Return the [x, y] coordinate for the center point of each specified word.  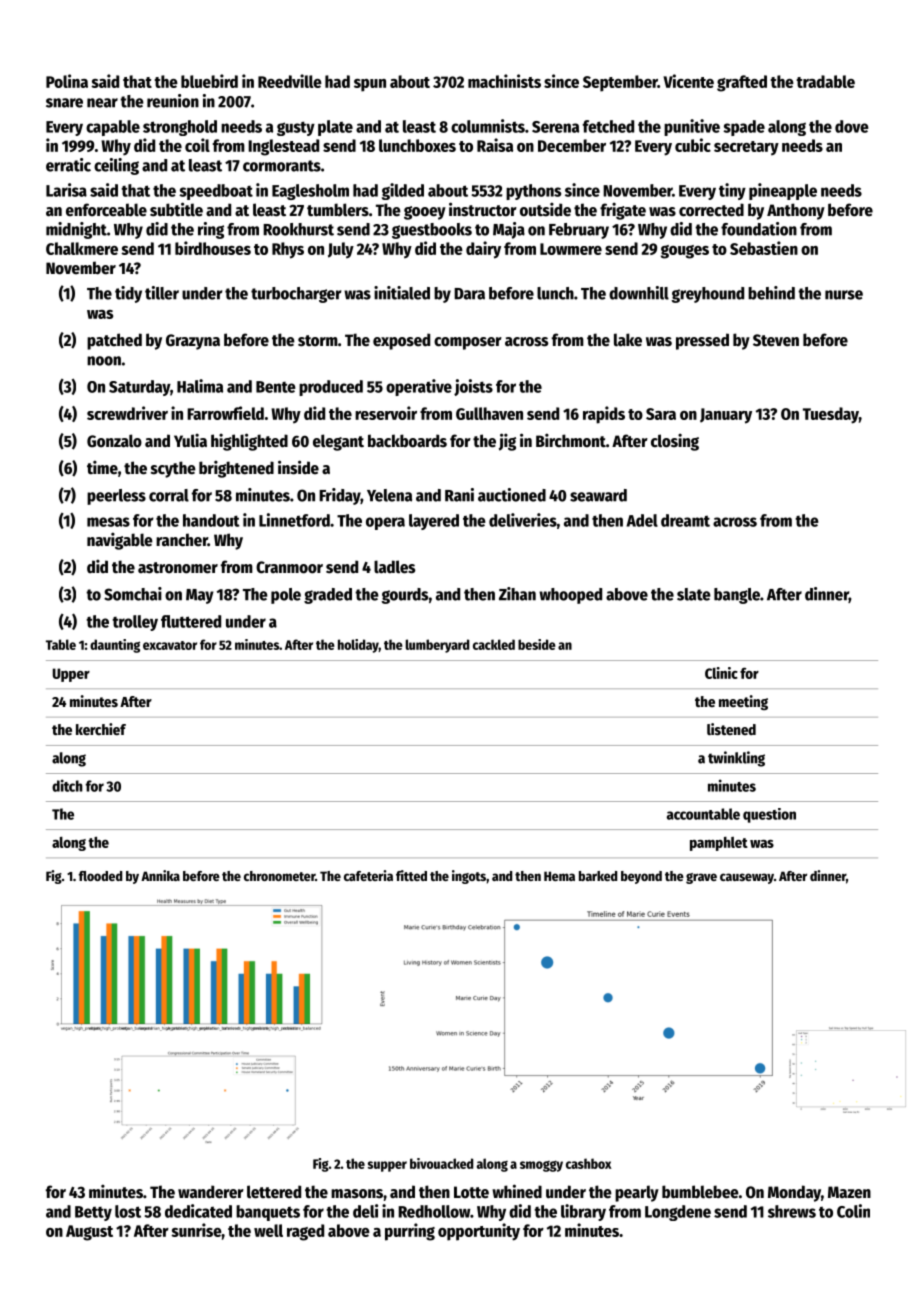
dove [852, 126]
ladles [394, 567]
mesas [108, 522]
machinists [504, 81]
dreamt [685, 520]
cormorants [282, 166]
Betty [93, 1213]
